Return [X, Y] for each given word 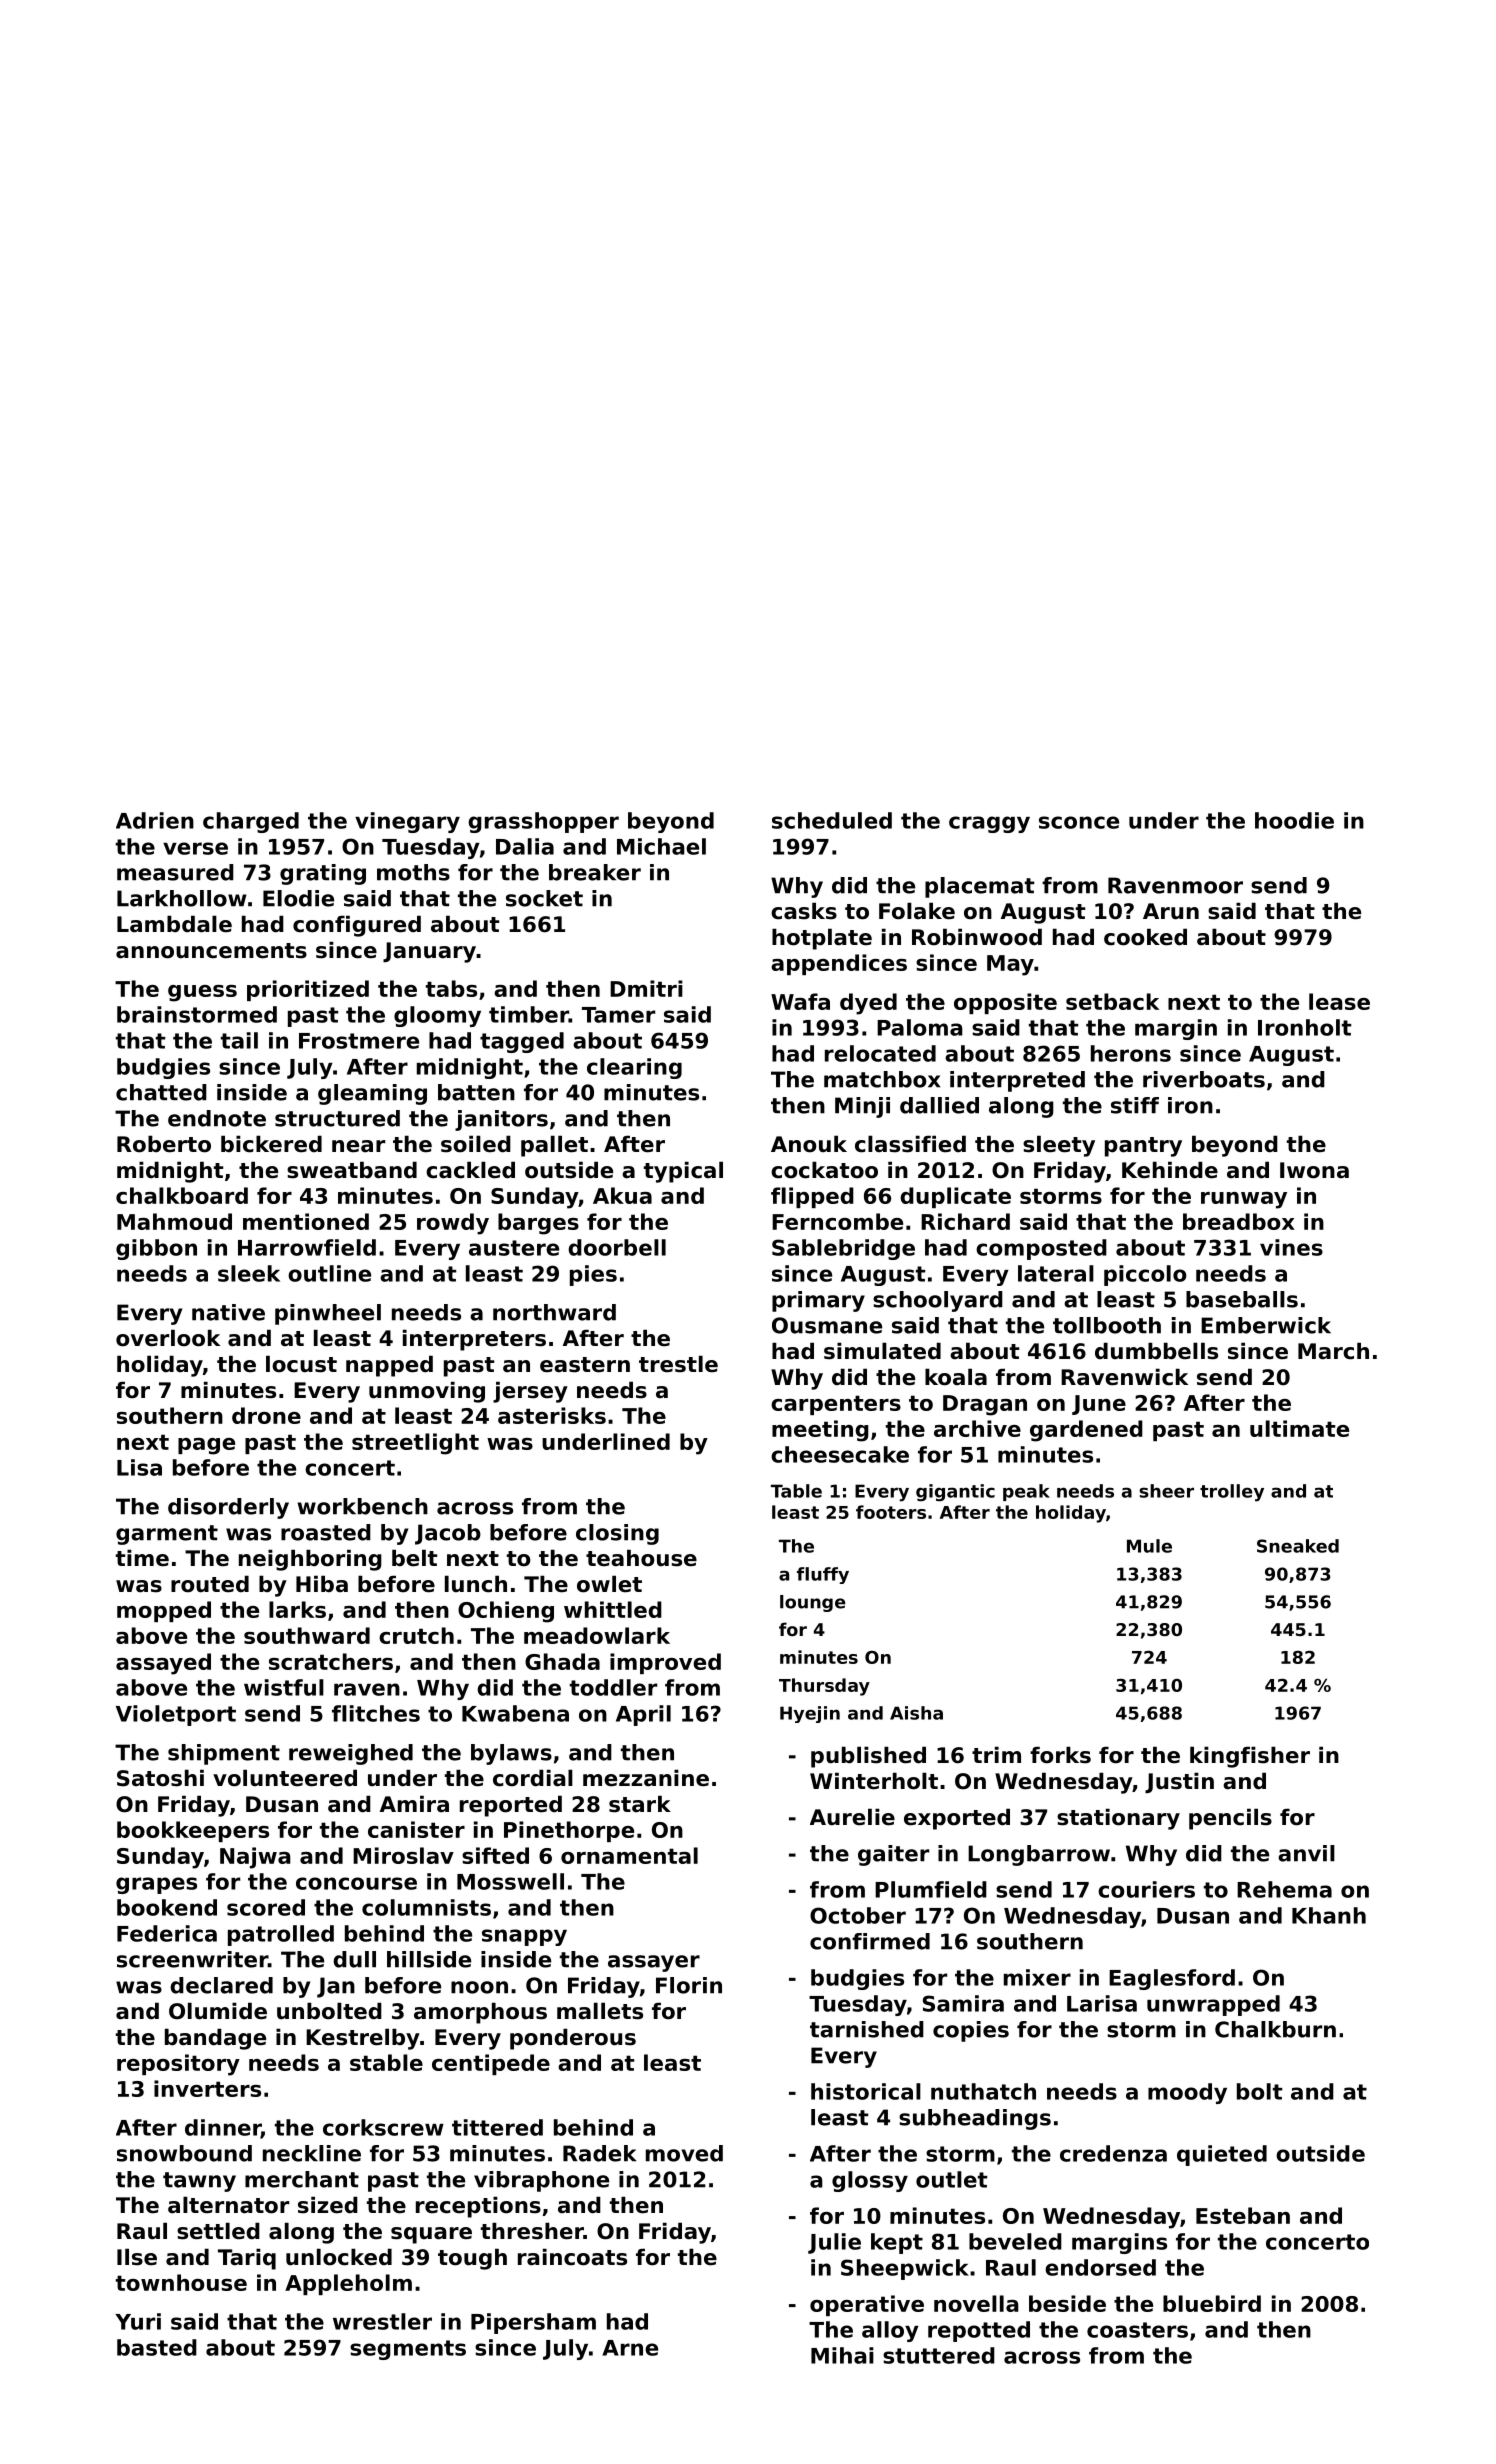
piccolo [1145, 1275]
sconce [1079, 822]
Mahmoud [174, 1221]
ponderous [573, 2039]
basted [157, 2347]
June [1099, 1405]
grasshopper [543, 822]
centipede [491, 2064]
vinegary [407, 822]
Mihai [842, 2355]
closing [617, 1534]
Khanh [1329, 1915]
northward [554, 1312]
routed [210, 1584]
